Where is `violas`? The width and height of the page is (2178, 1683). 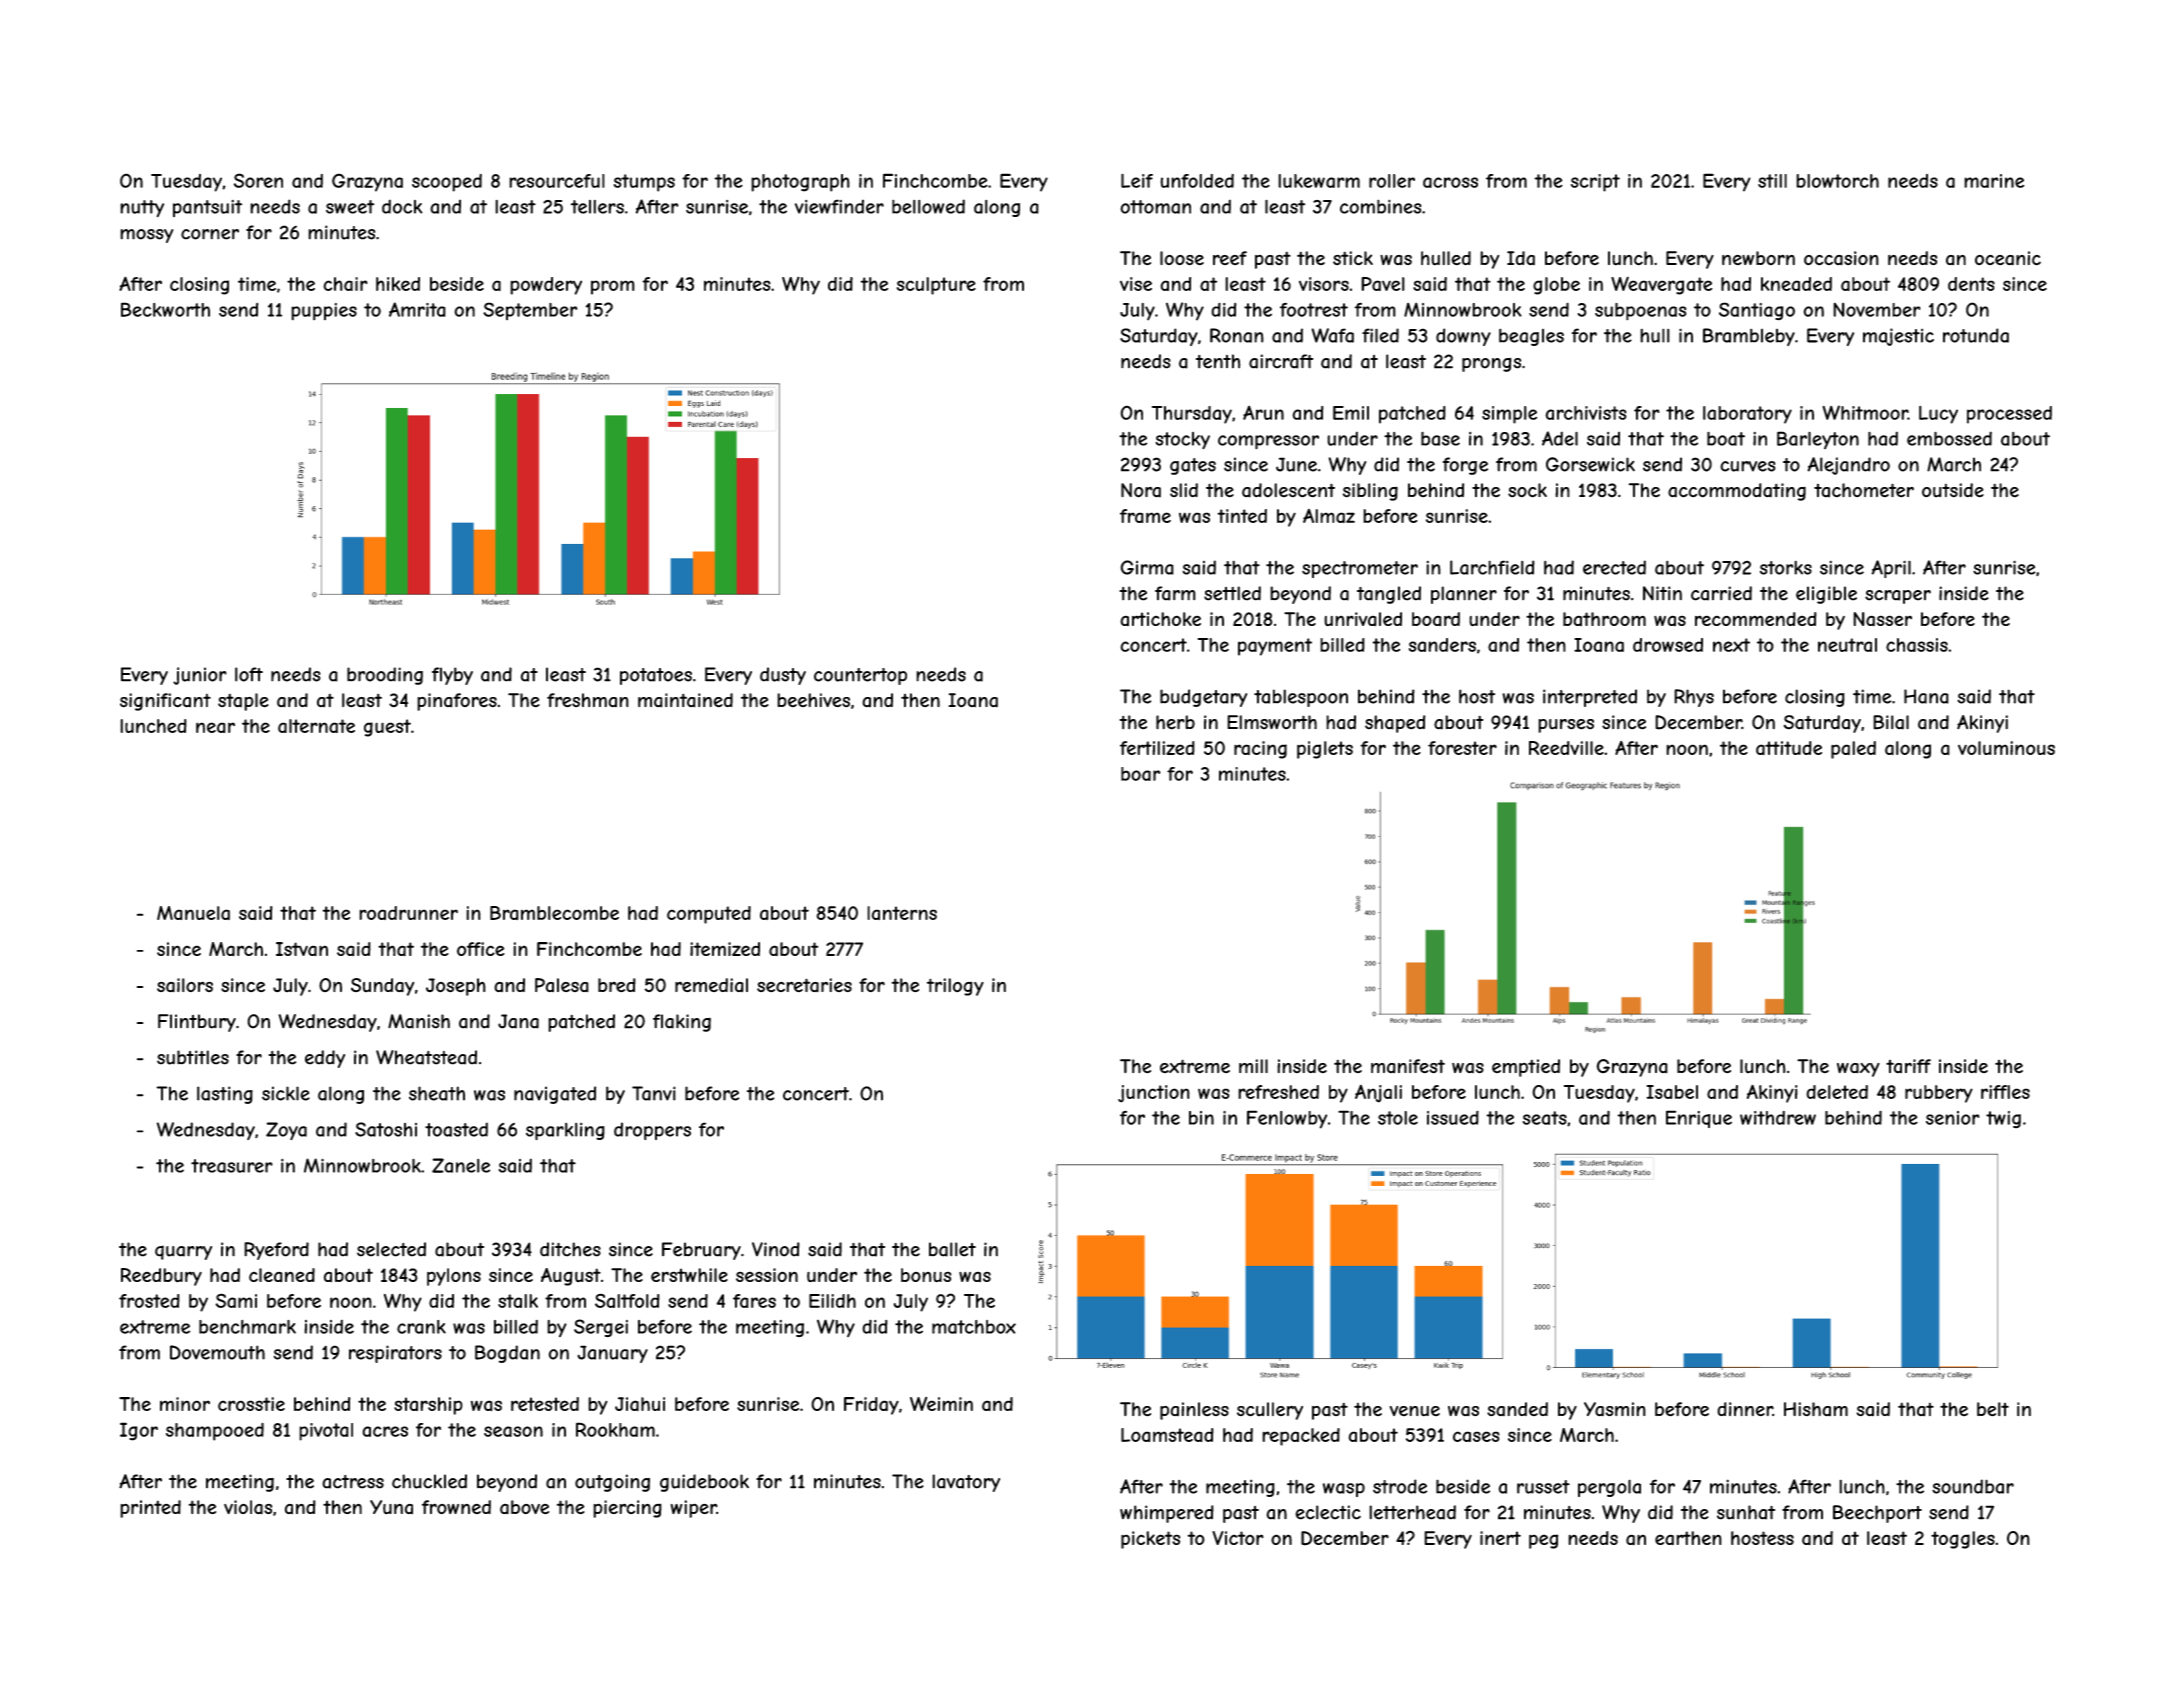 violas is located at coordinates (248, 1507).
